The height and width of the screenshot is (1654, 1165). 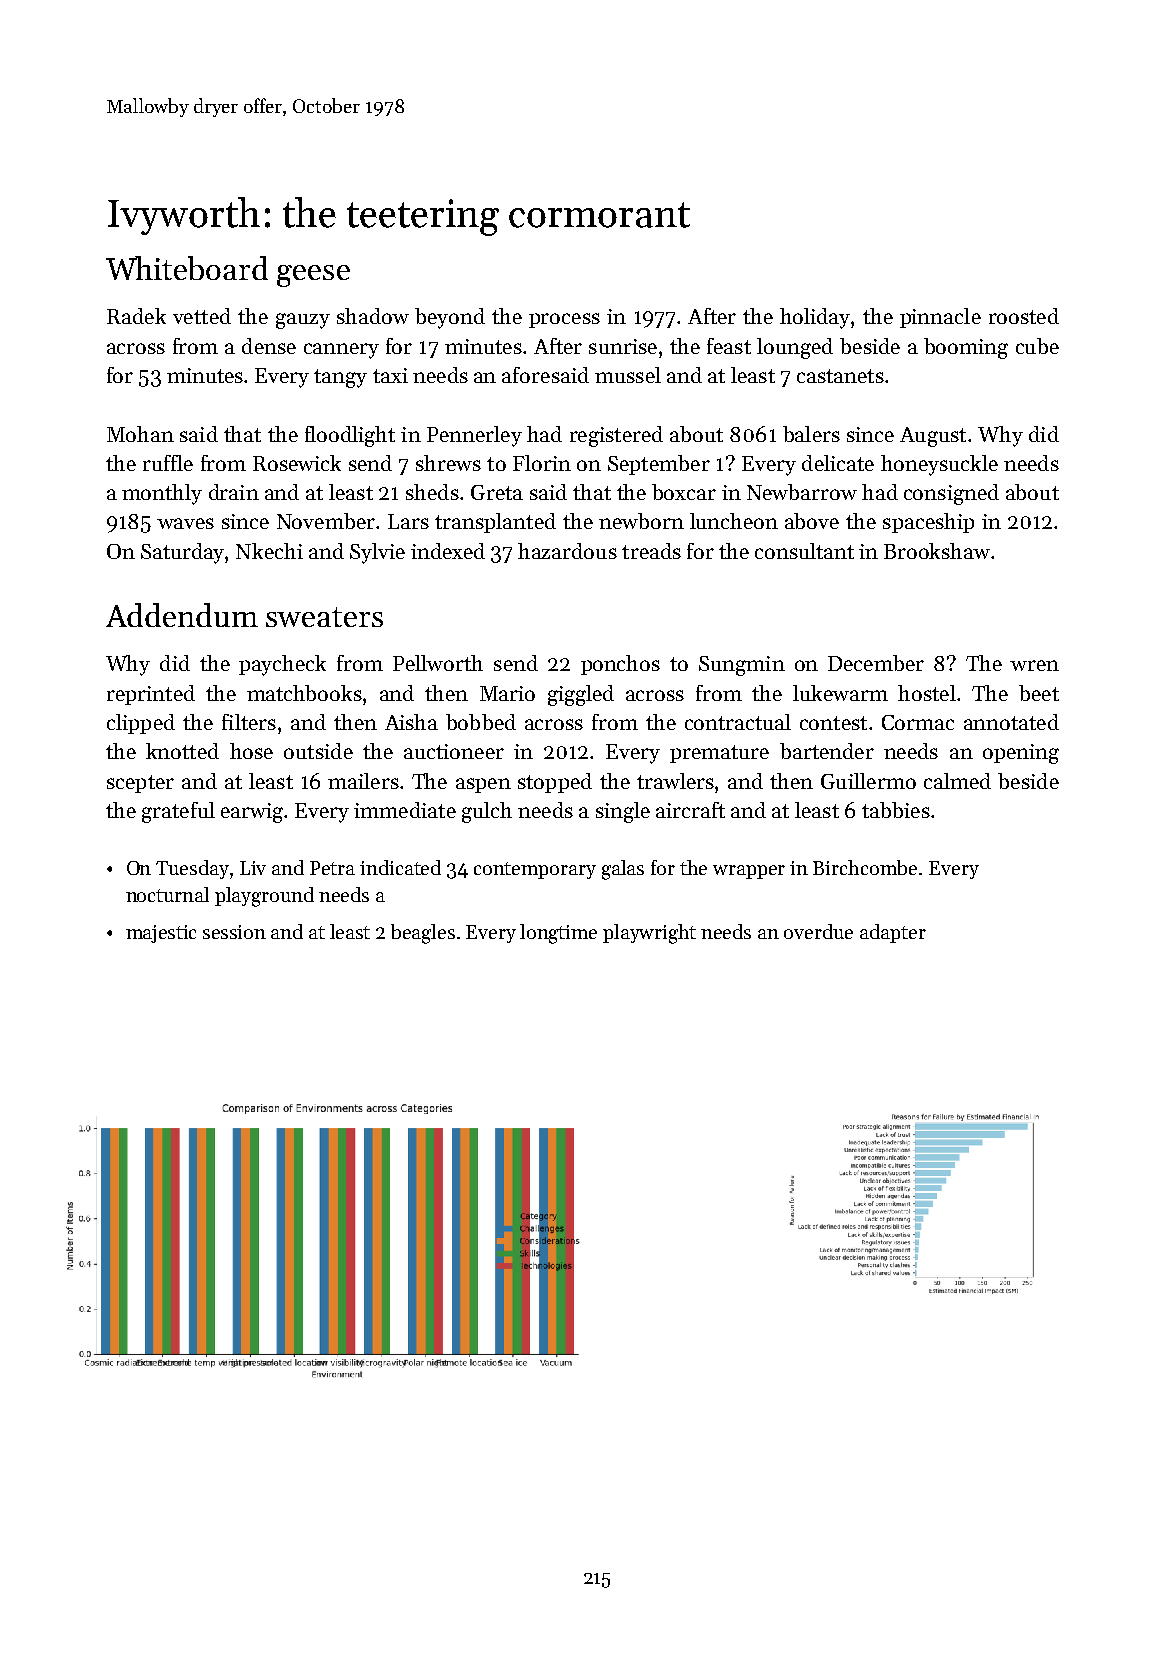 What do you see at coordinates (297, 463) in the screenshot?
I see `Rosewick` at bounding box center [297, 463].
